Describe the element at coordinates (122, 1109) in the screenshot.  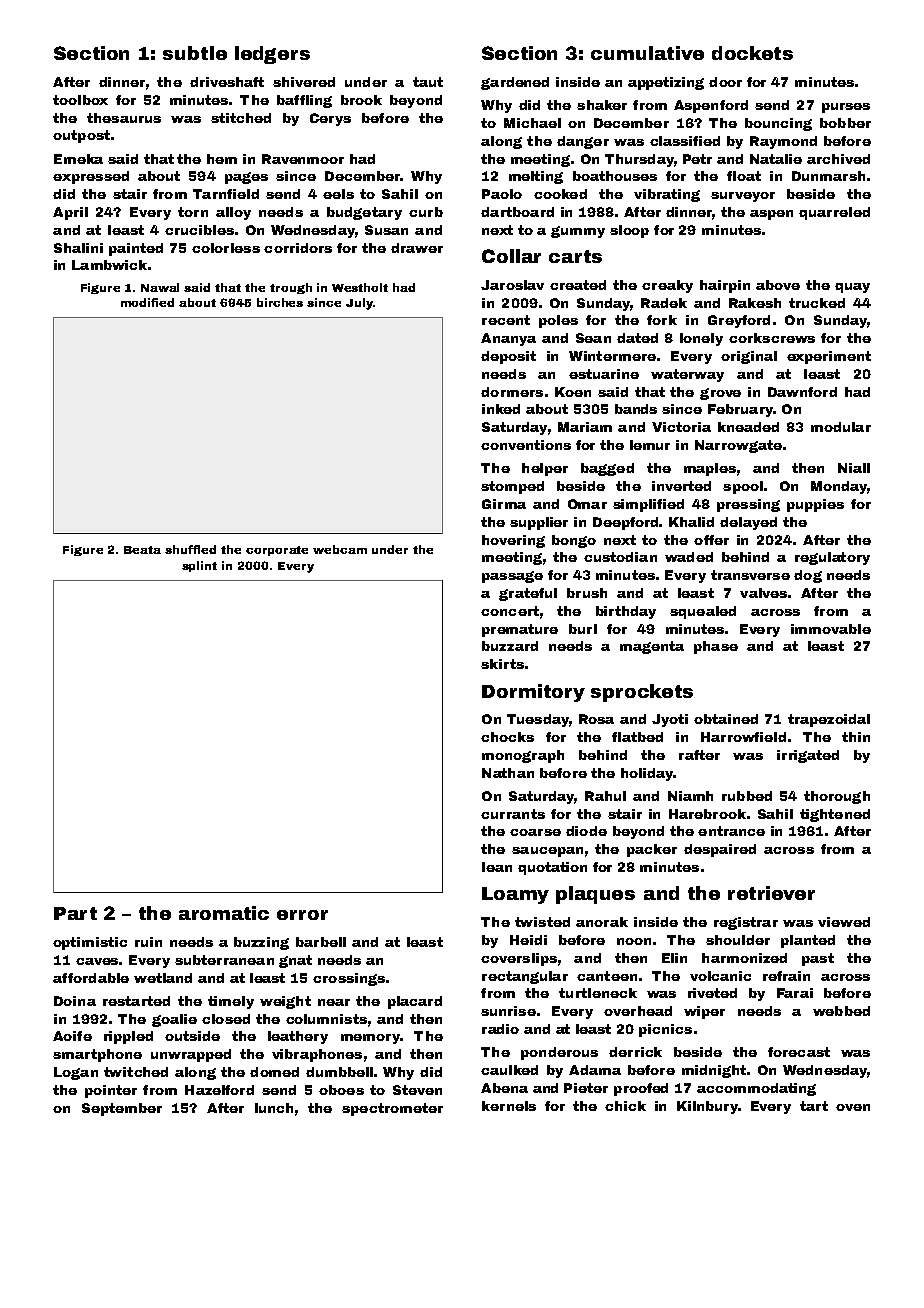
I see `September` at that location.
